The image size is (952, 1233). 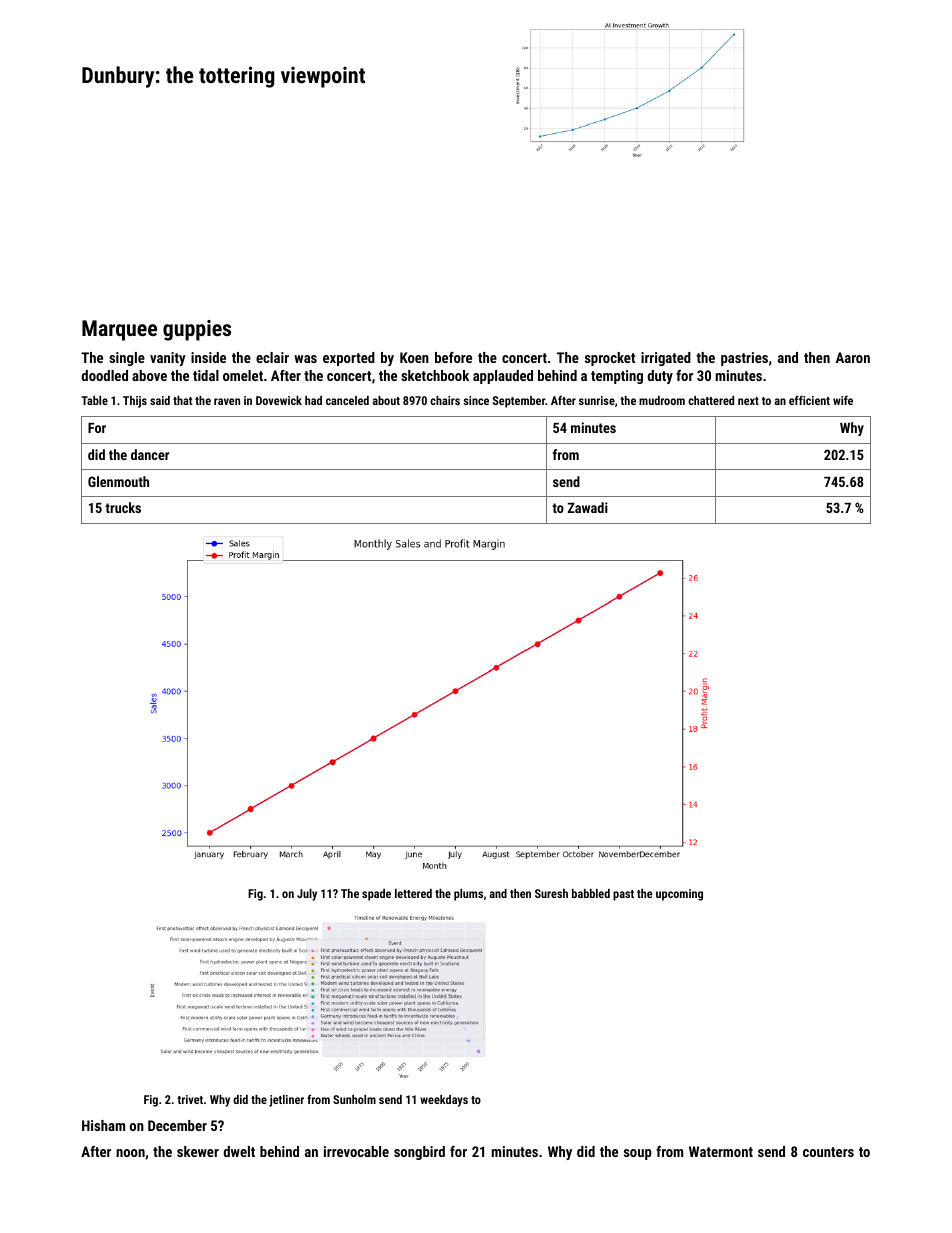 I want to click on Hisham, so click(x=103, y=1125).
